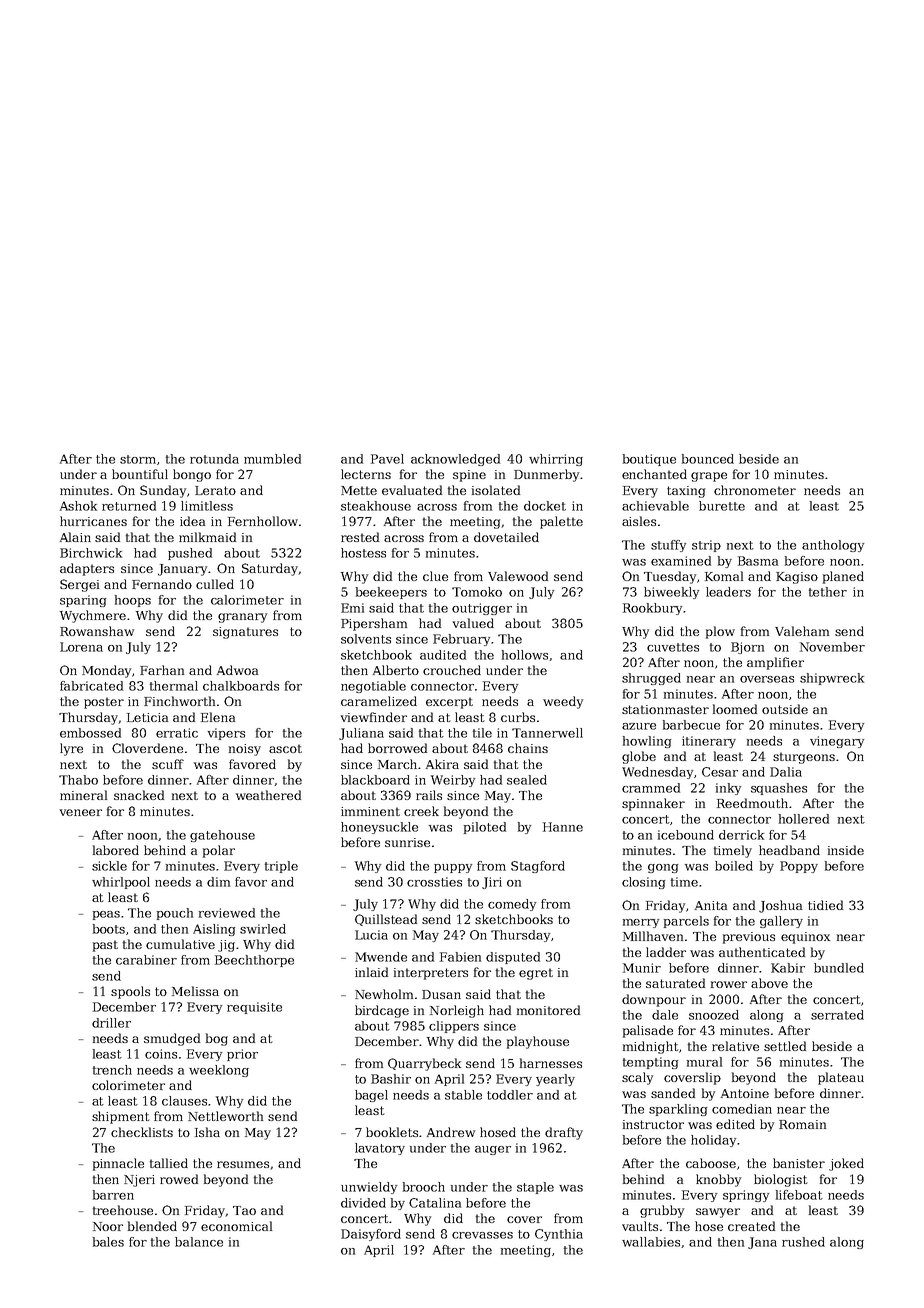 This page has width=924, height=1308. I want to click on whirring, so click(556, 460).
